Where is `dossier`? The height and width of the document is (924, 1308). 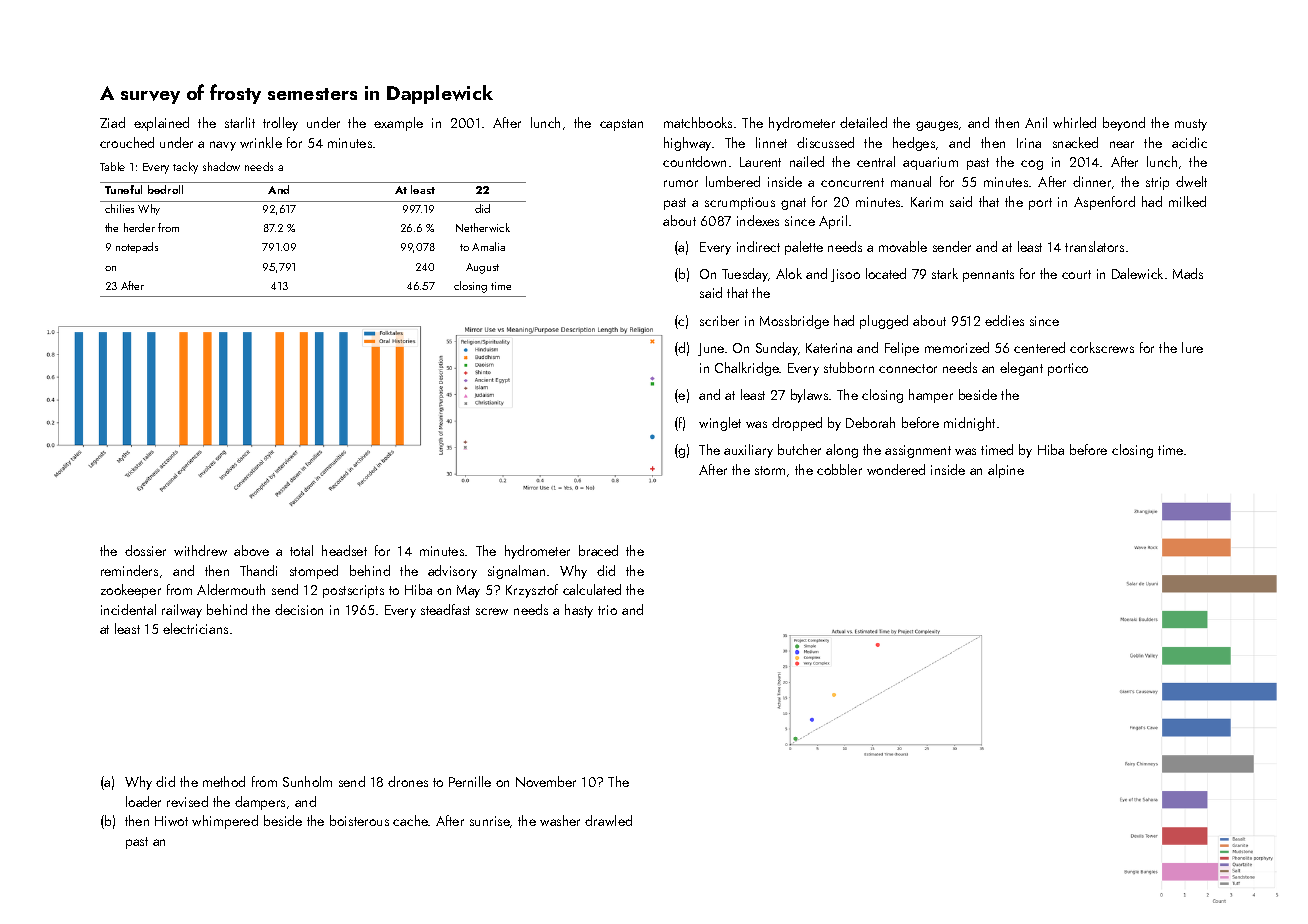
dossier is located at coordinates (145, 550).
